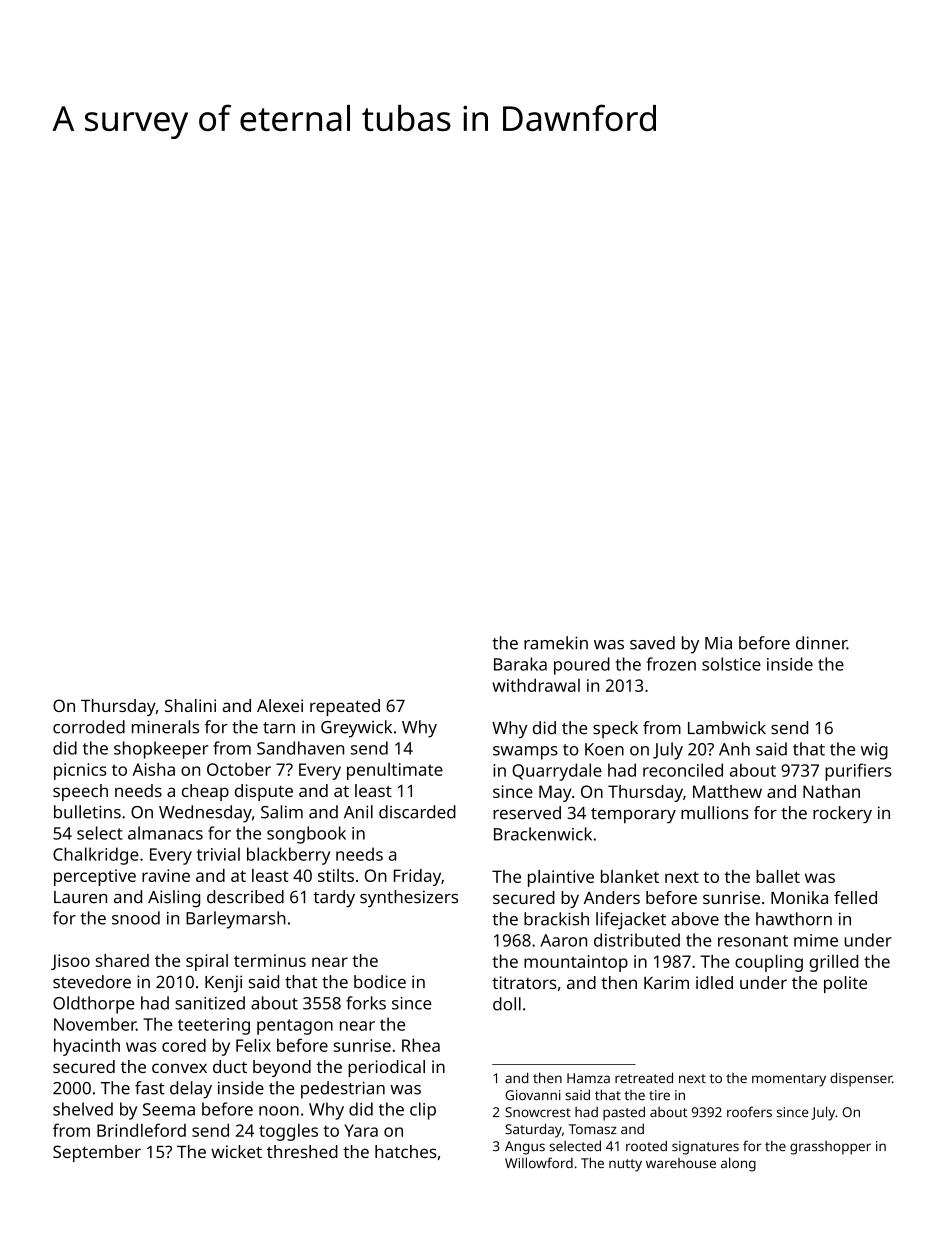 The image size is (952, 1233). What do you see at coordinates (858, 772) in the page?
I see `purifiers` at bounding box center [858, 772].
